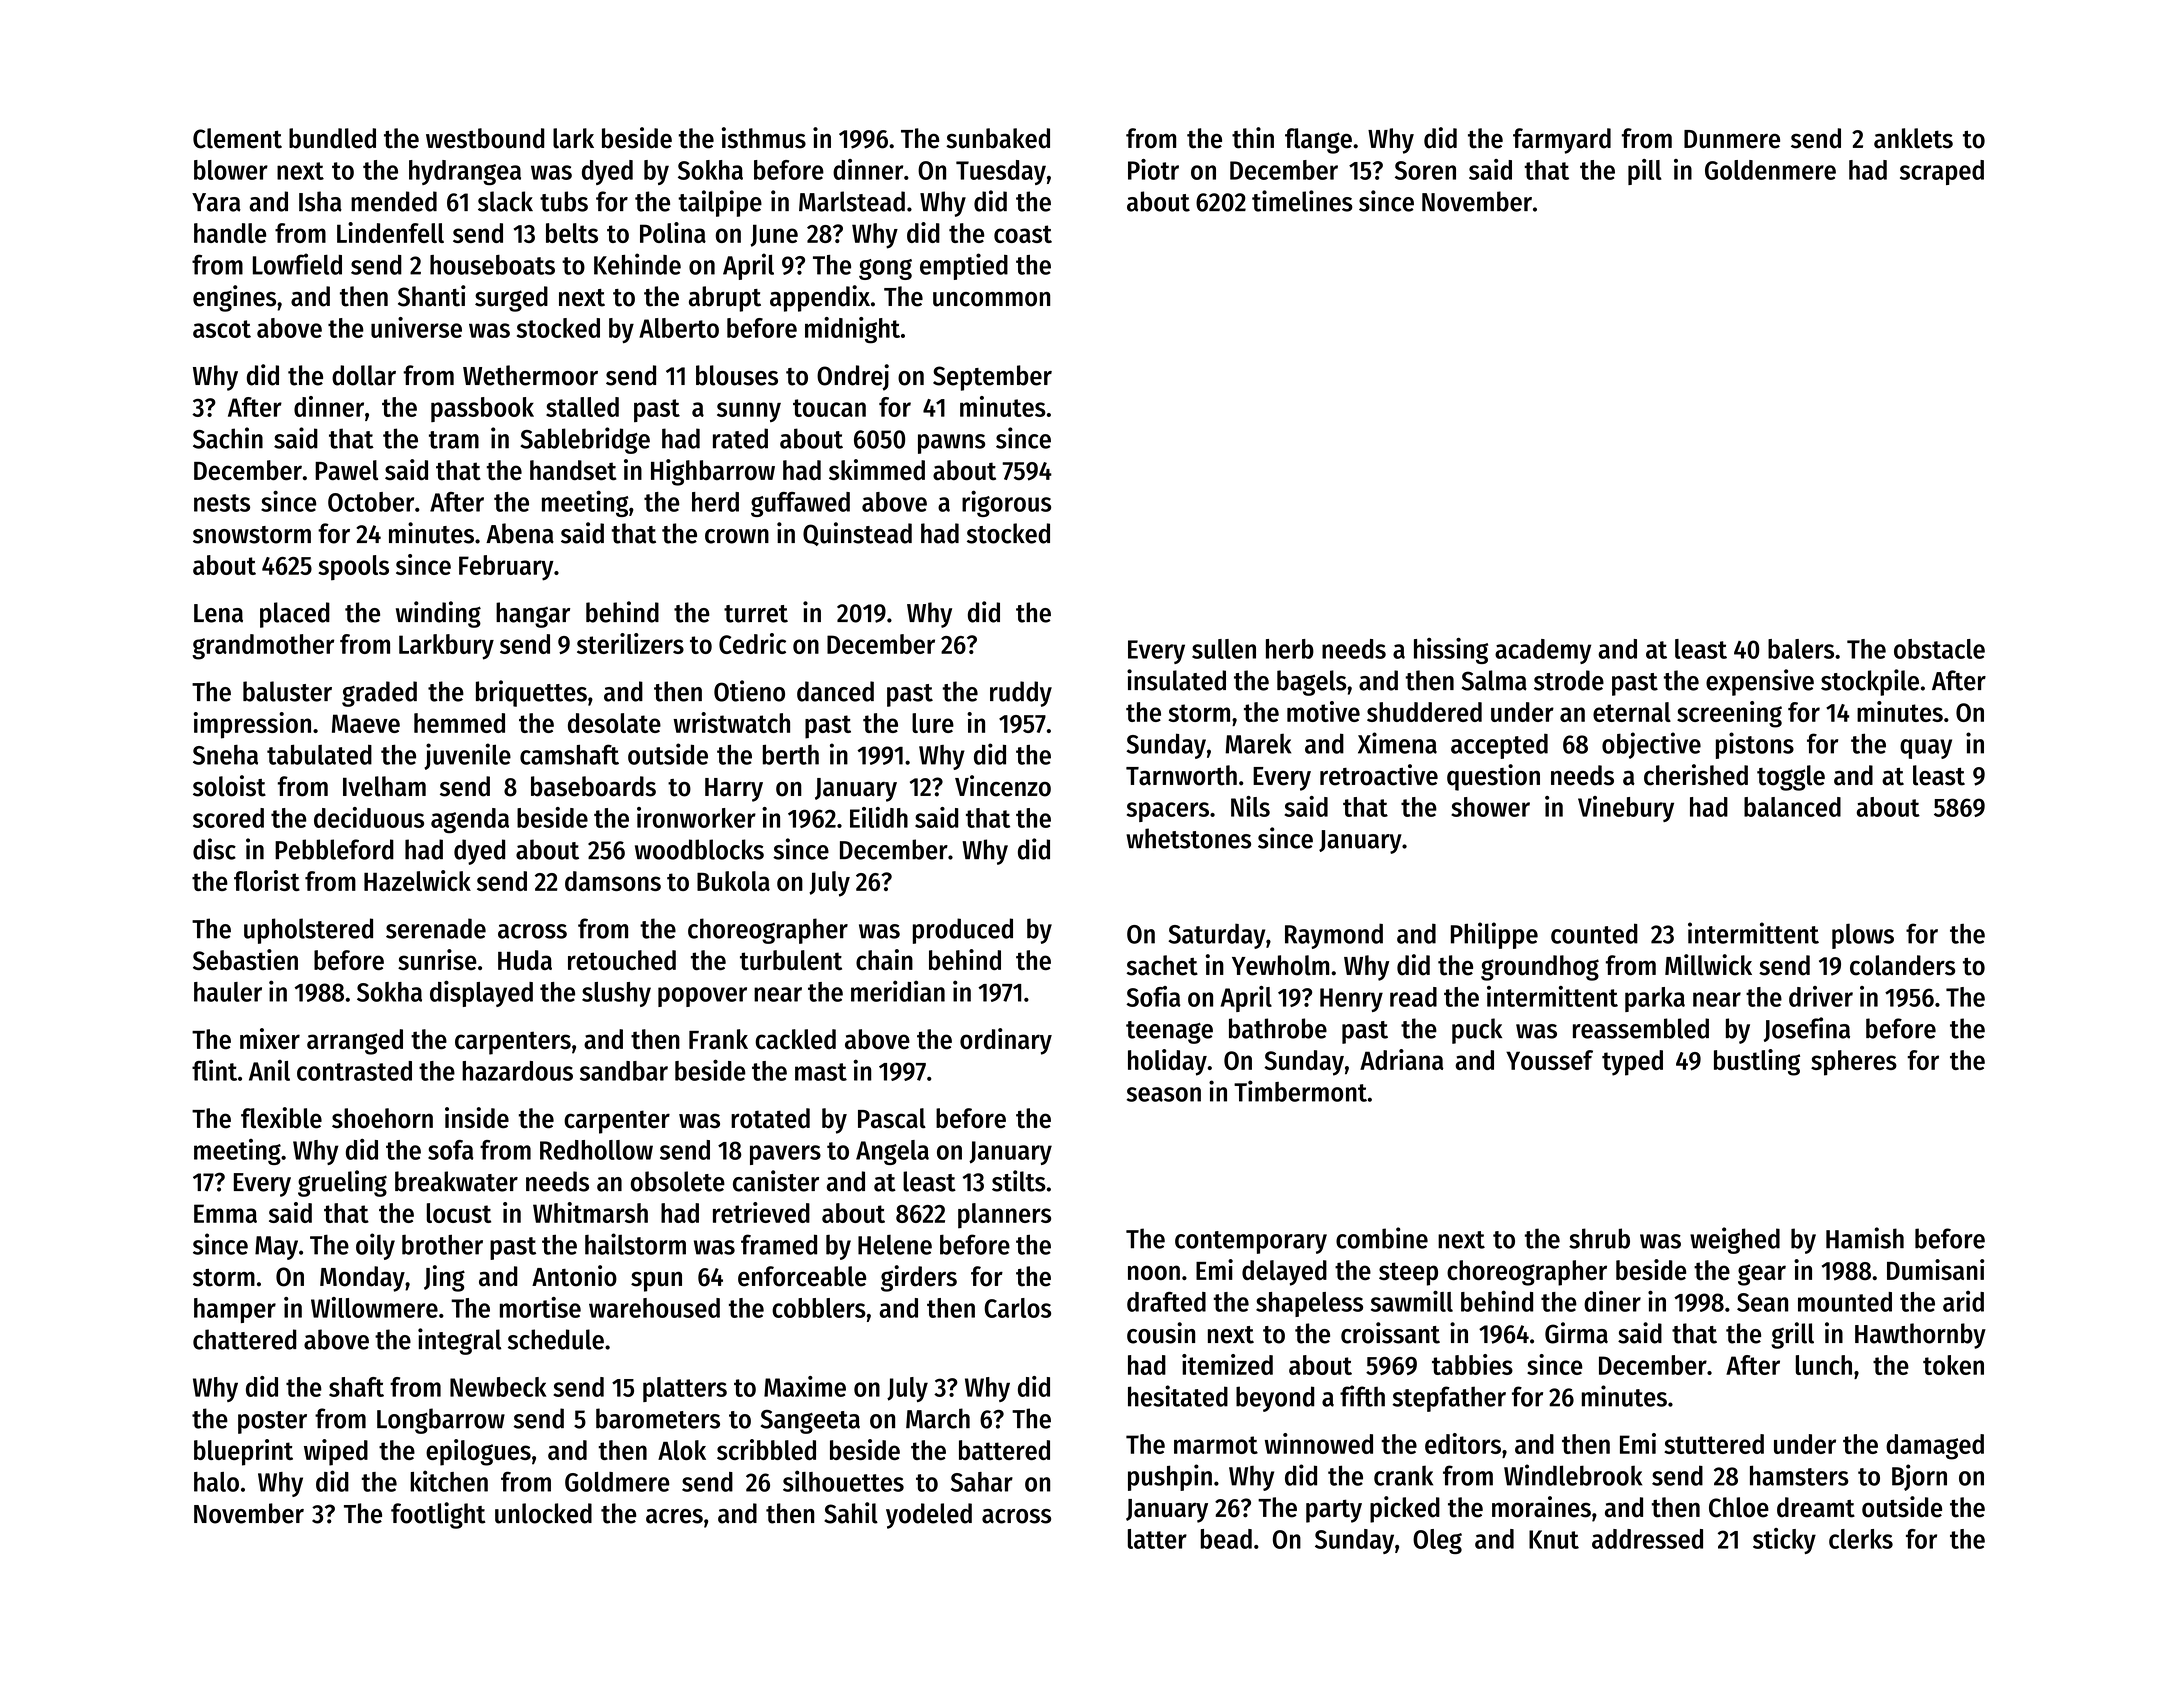 The height and width of the image is (1683, 2178). What do you see at coordinates (1153, 169) in the image?
I see `Piotr` at bounding box center [1153, 169].
